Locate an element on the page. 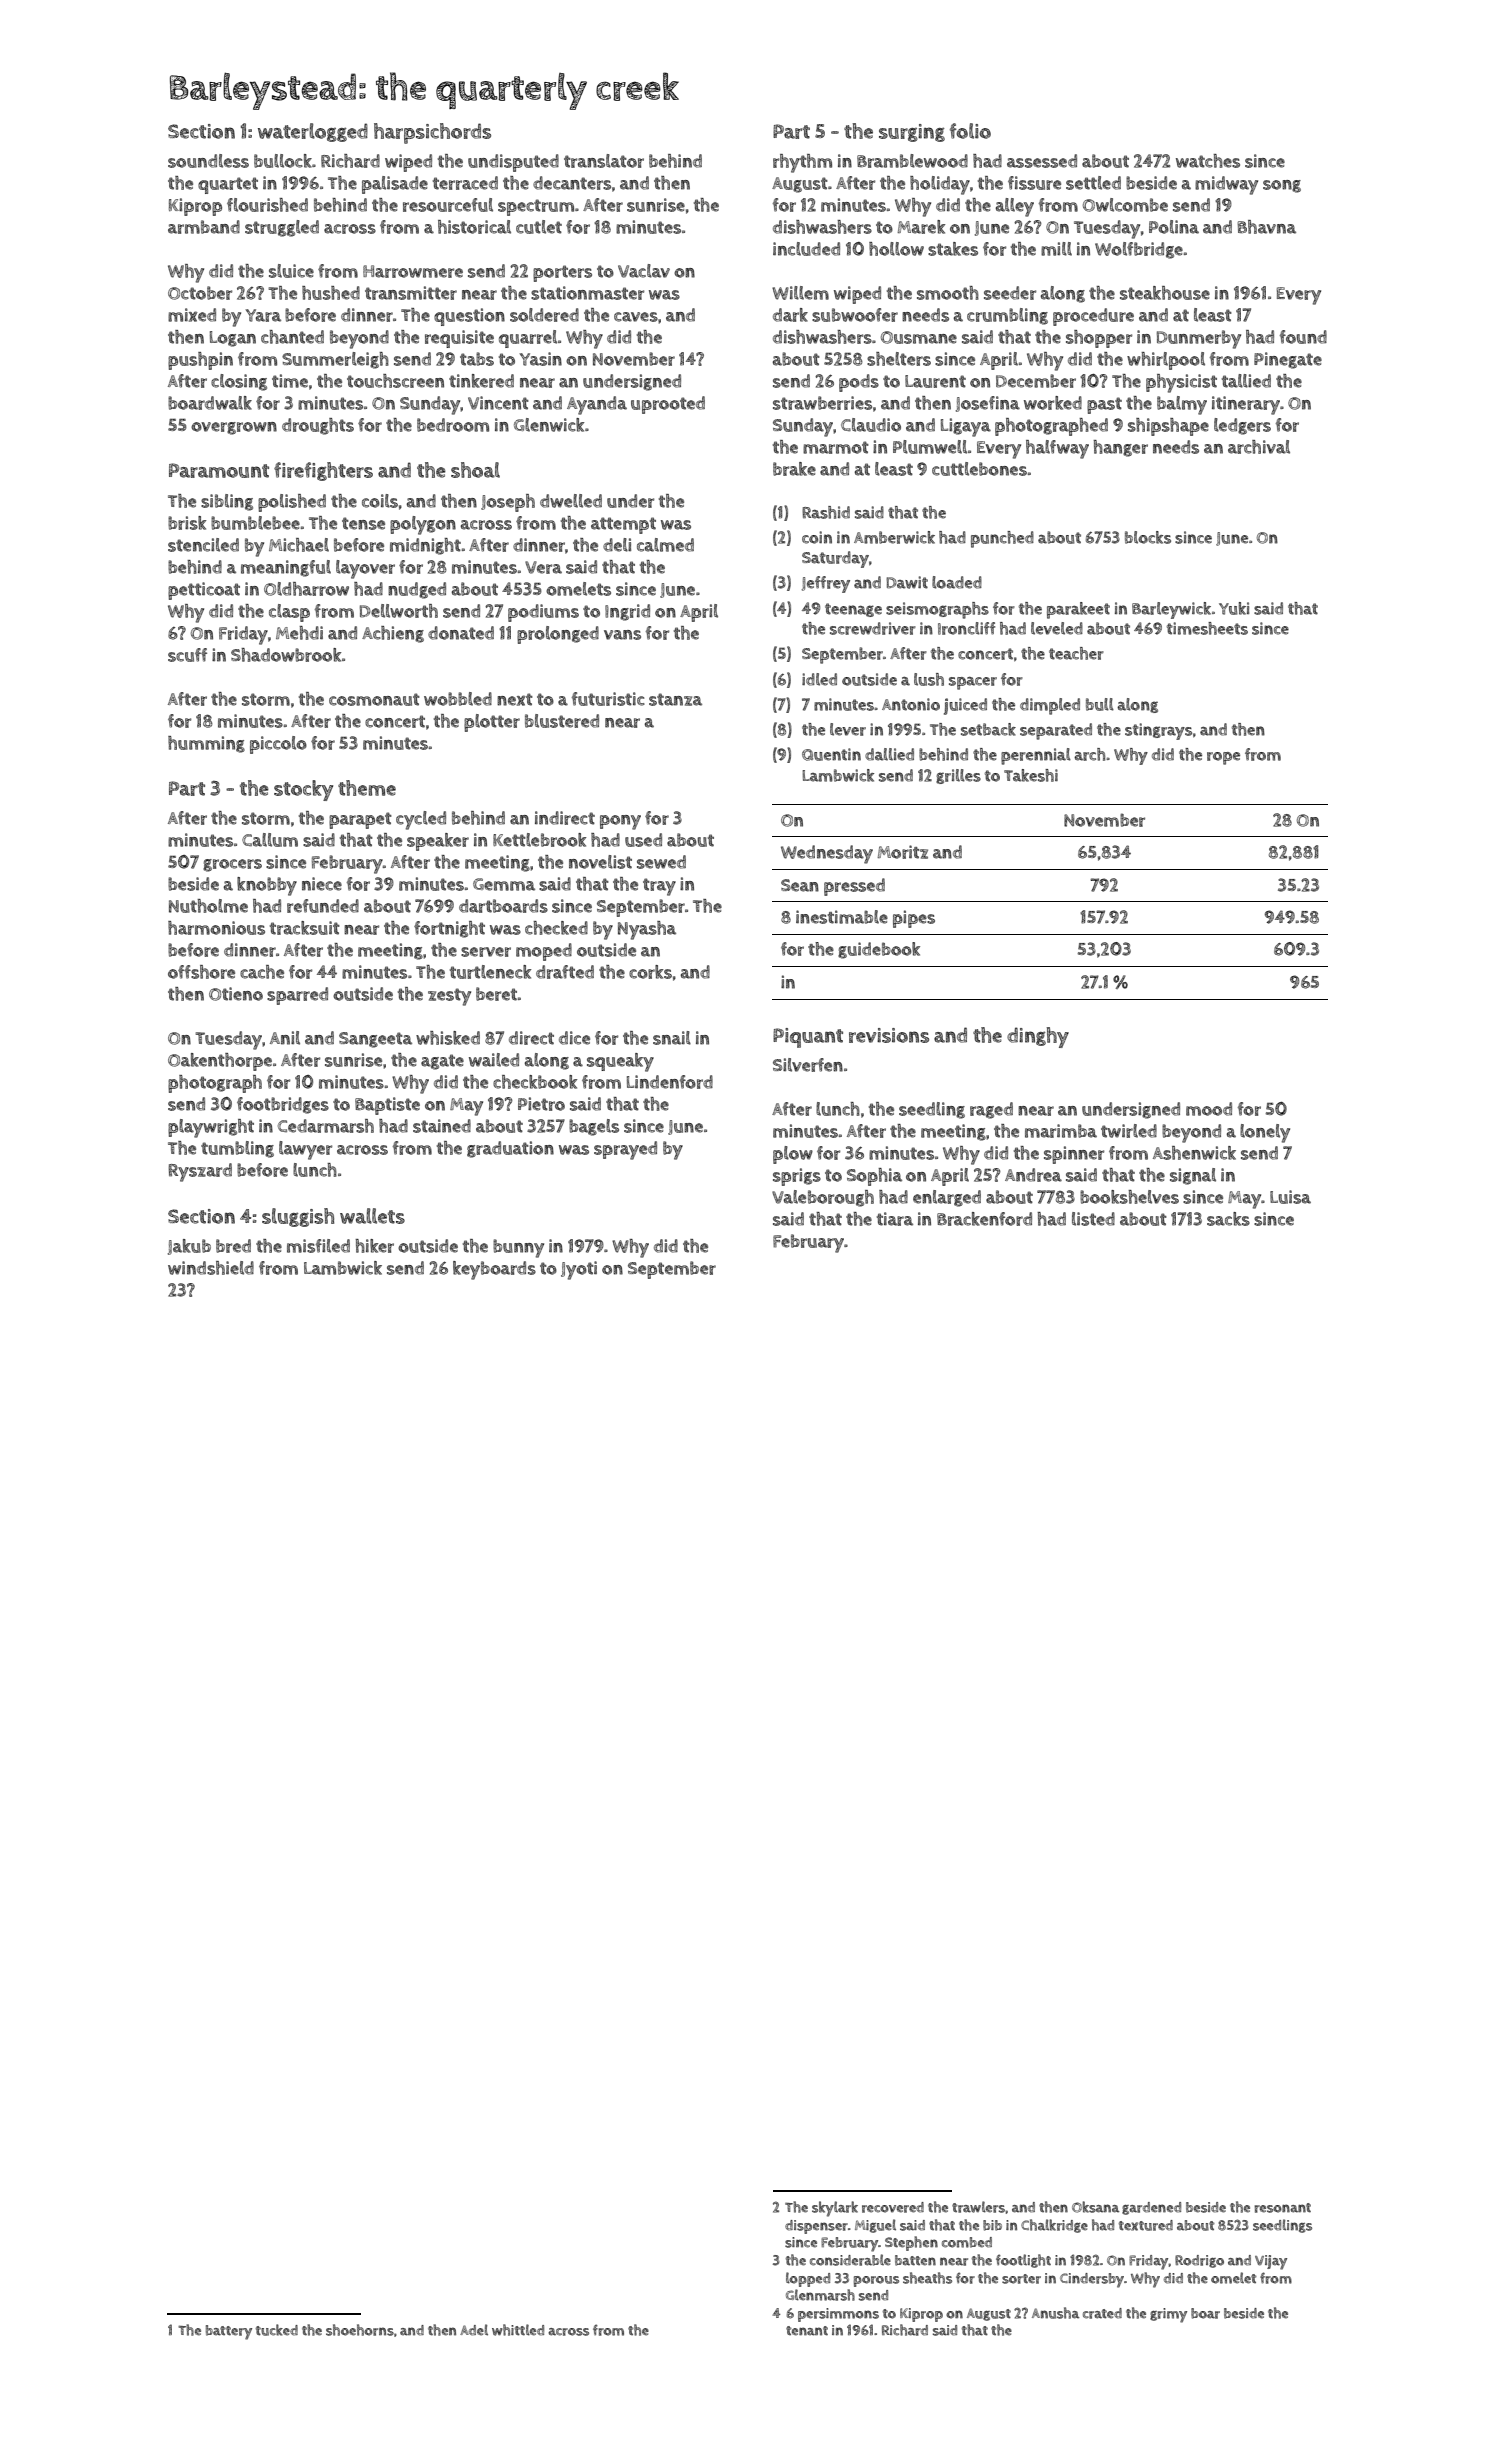 The height and width of the document is (2464, 1496). skylark is located at coordinates (835, 2209).
